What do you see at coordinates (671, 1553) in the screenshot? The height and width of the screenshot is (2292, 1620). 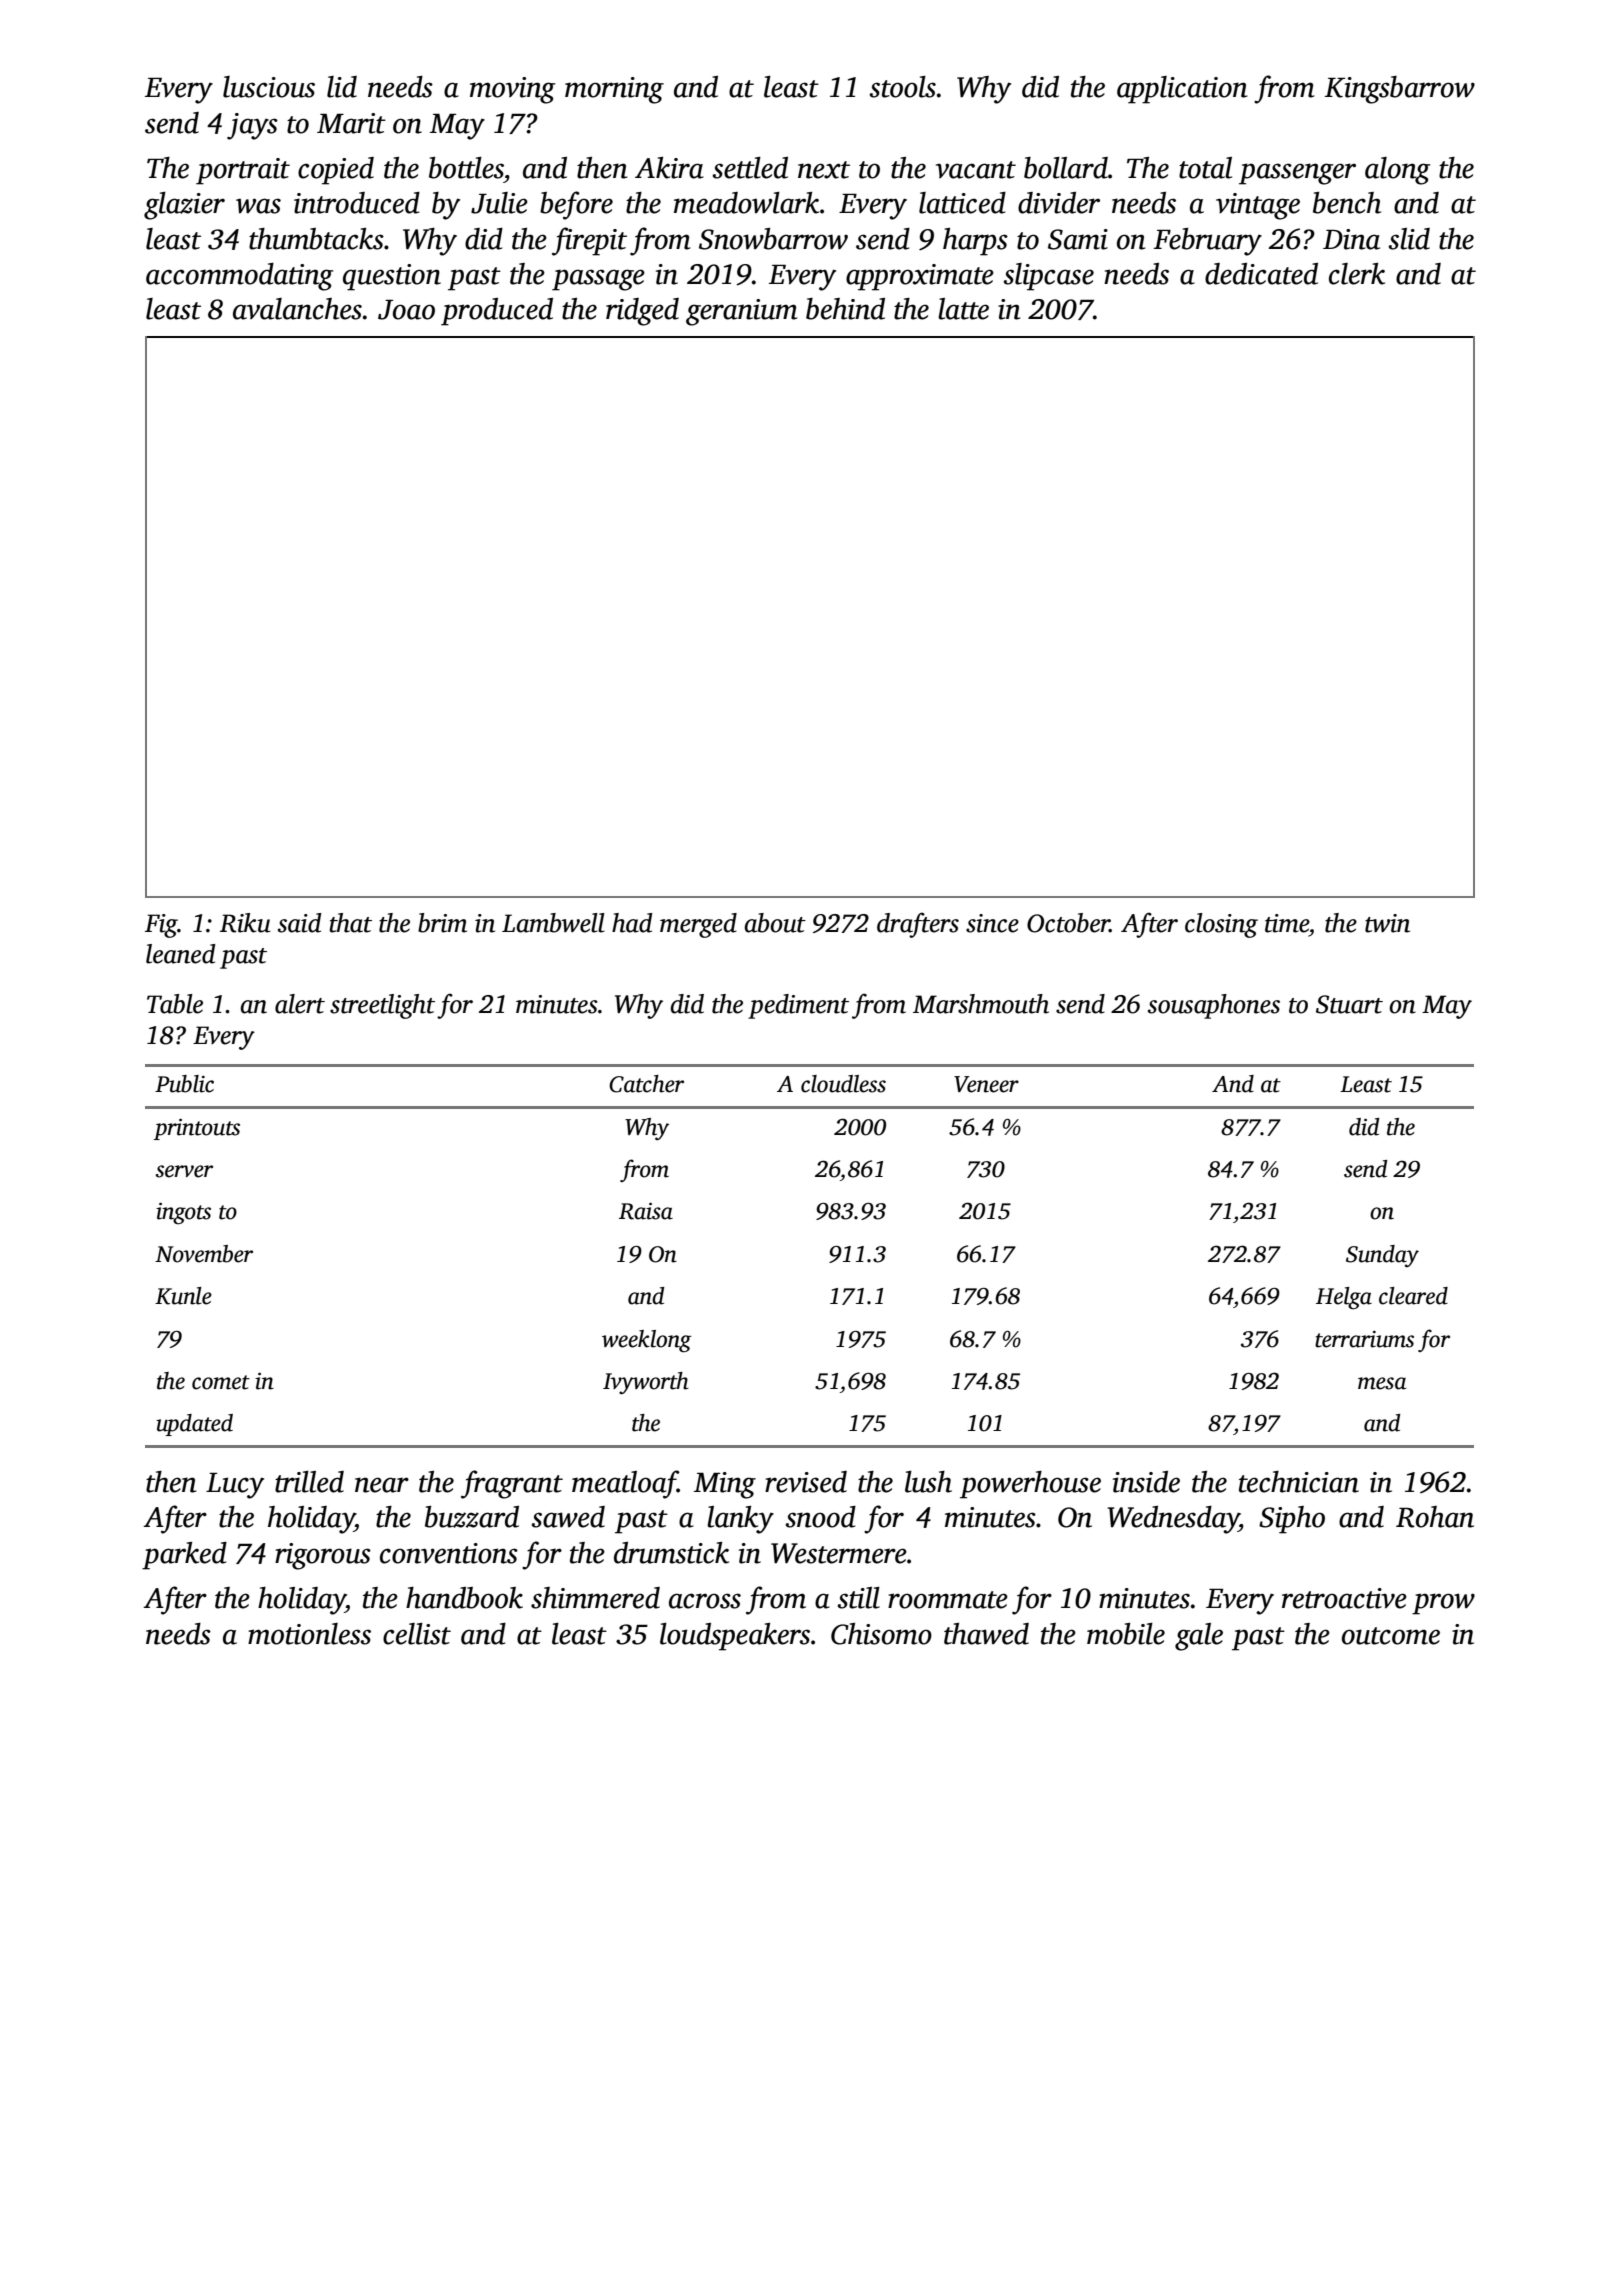 I see `drumstick` at bounding box center [671, 1553].
